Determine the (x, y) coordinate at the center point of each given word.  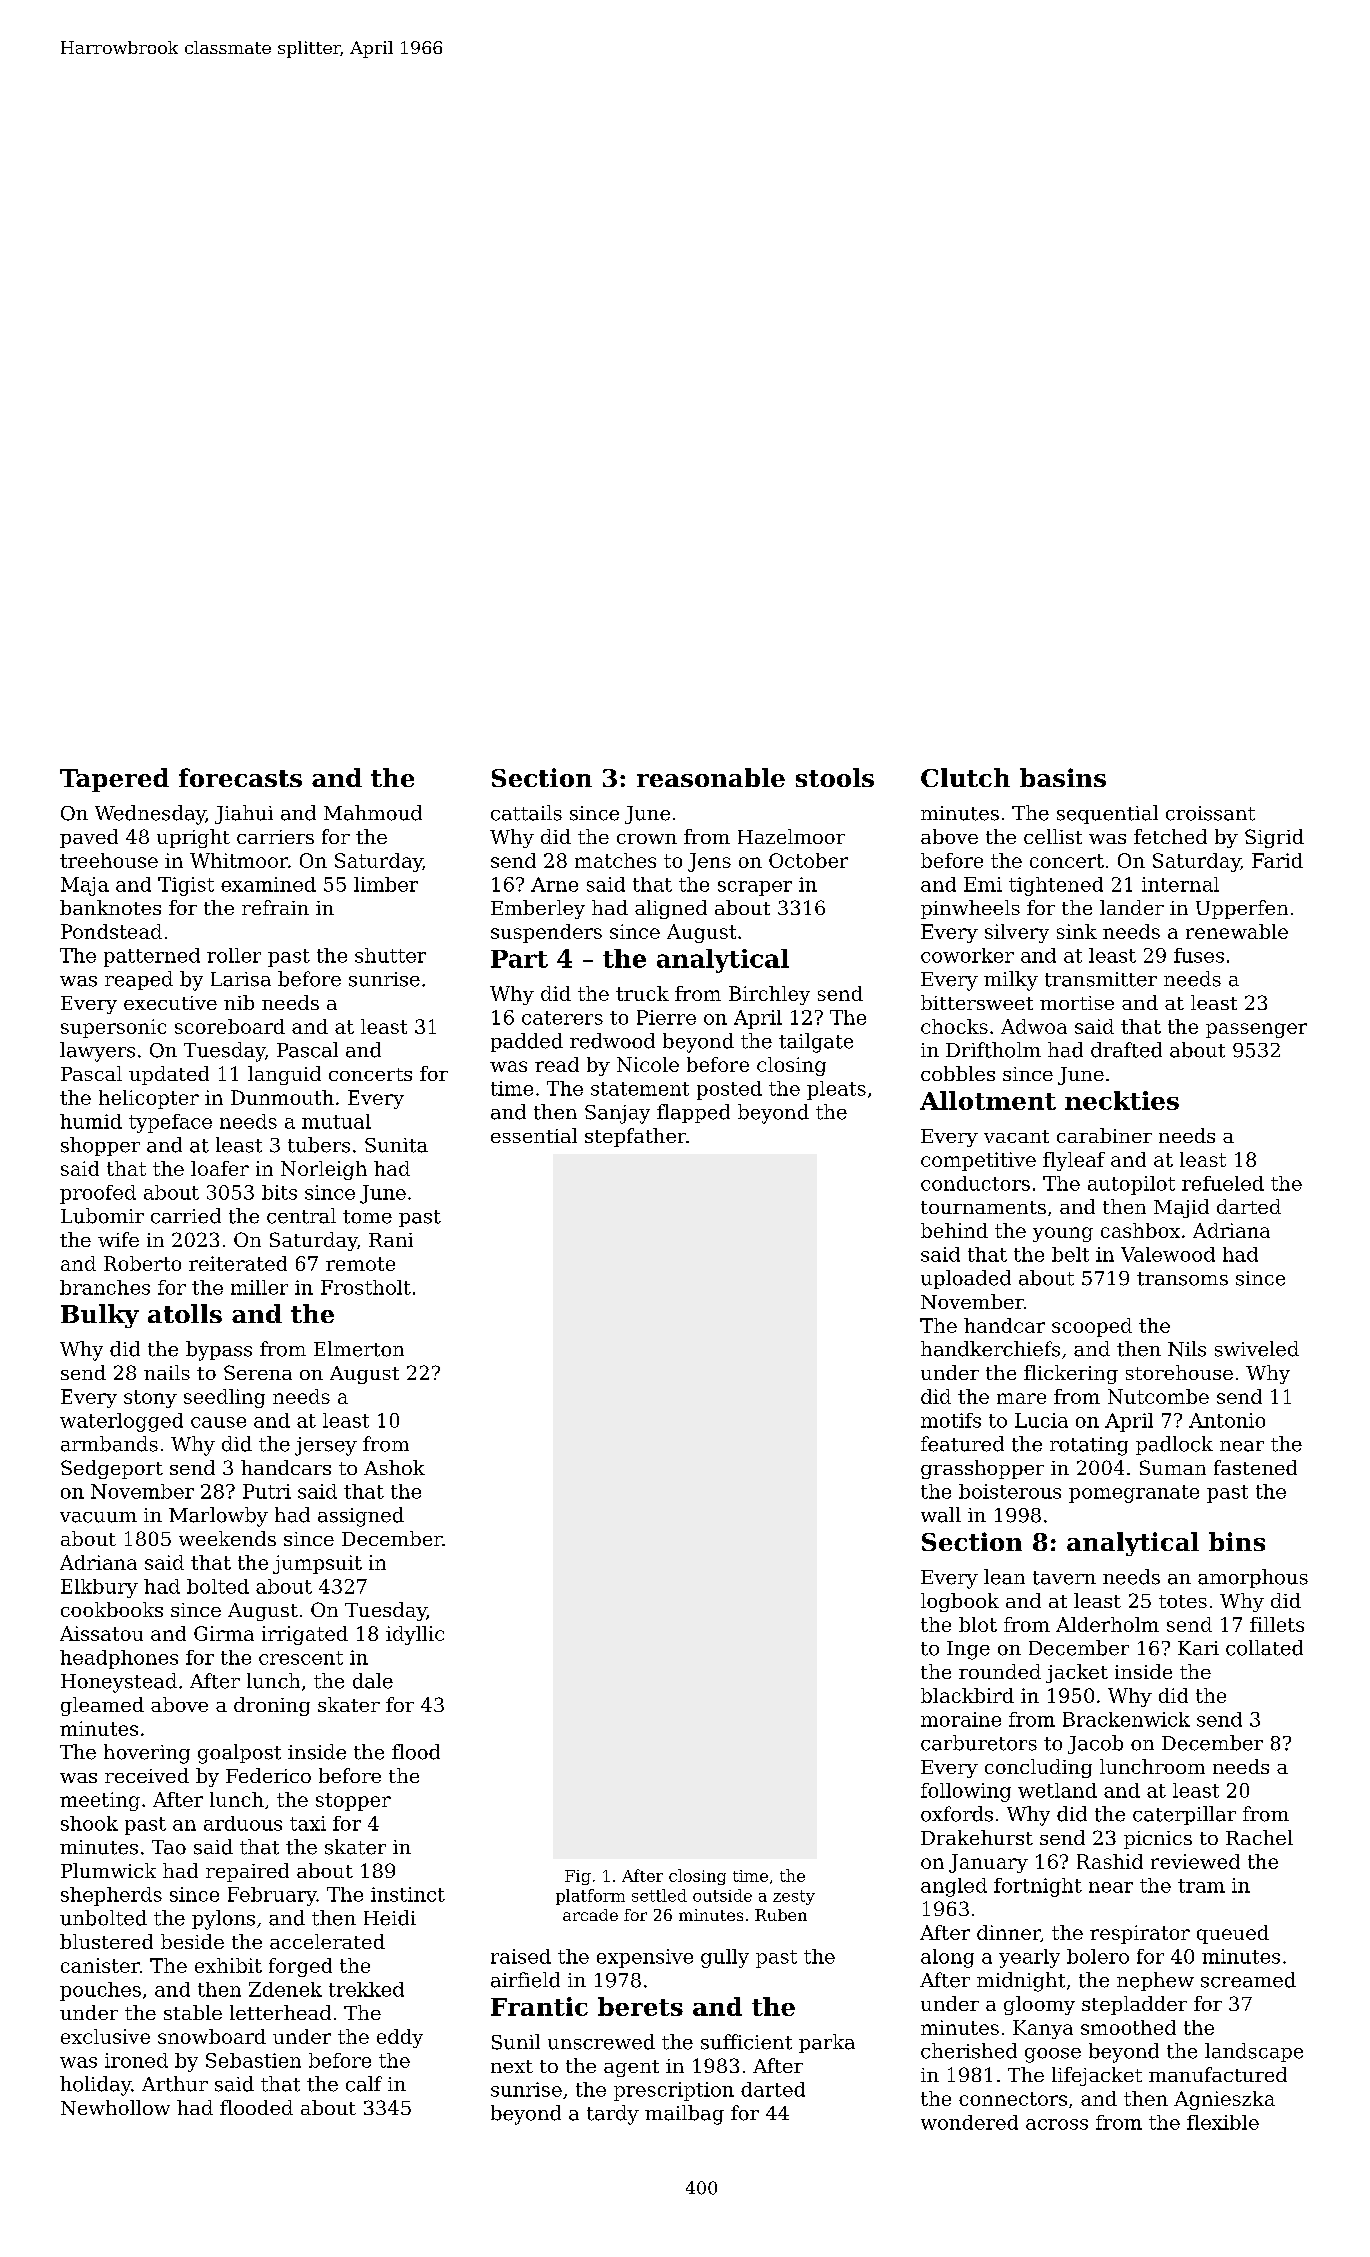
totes (1183, 1601)
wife (118, 1239)
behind (954, 1230)
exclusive (105, 2036)
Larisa (241, 979)
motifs (951, 1420)
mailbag (684, 2115)
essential (534, 1135)
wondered (969, 2122)
